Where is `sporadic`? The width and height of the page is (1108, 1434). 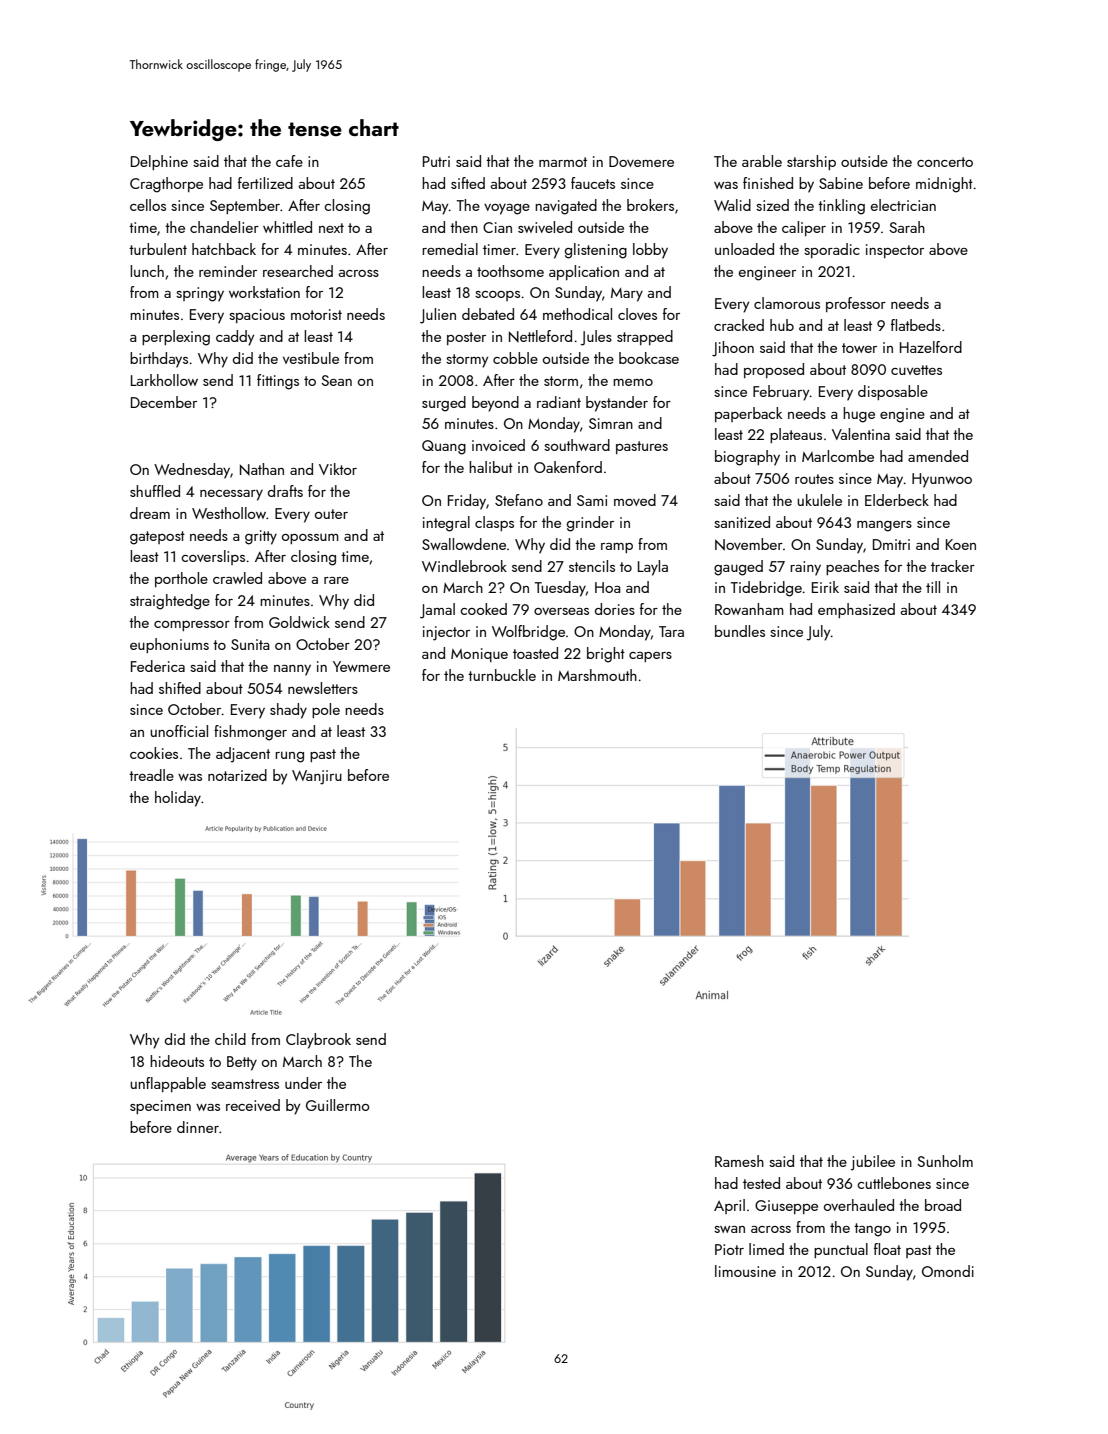
sporadic is located at coordinates (832, 250).
